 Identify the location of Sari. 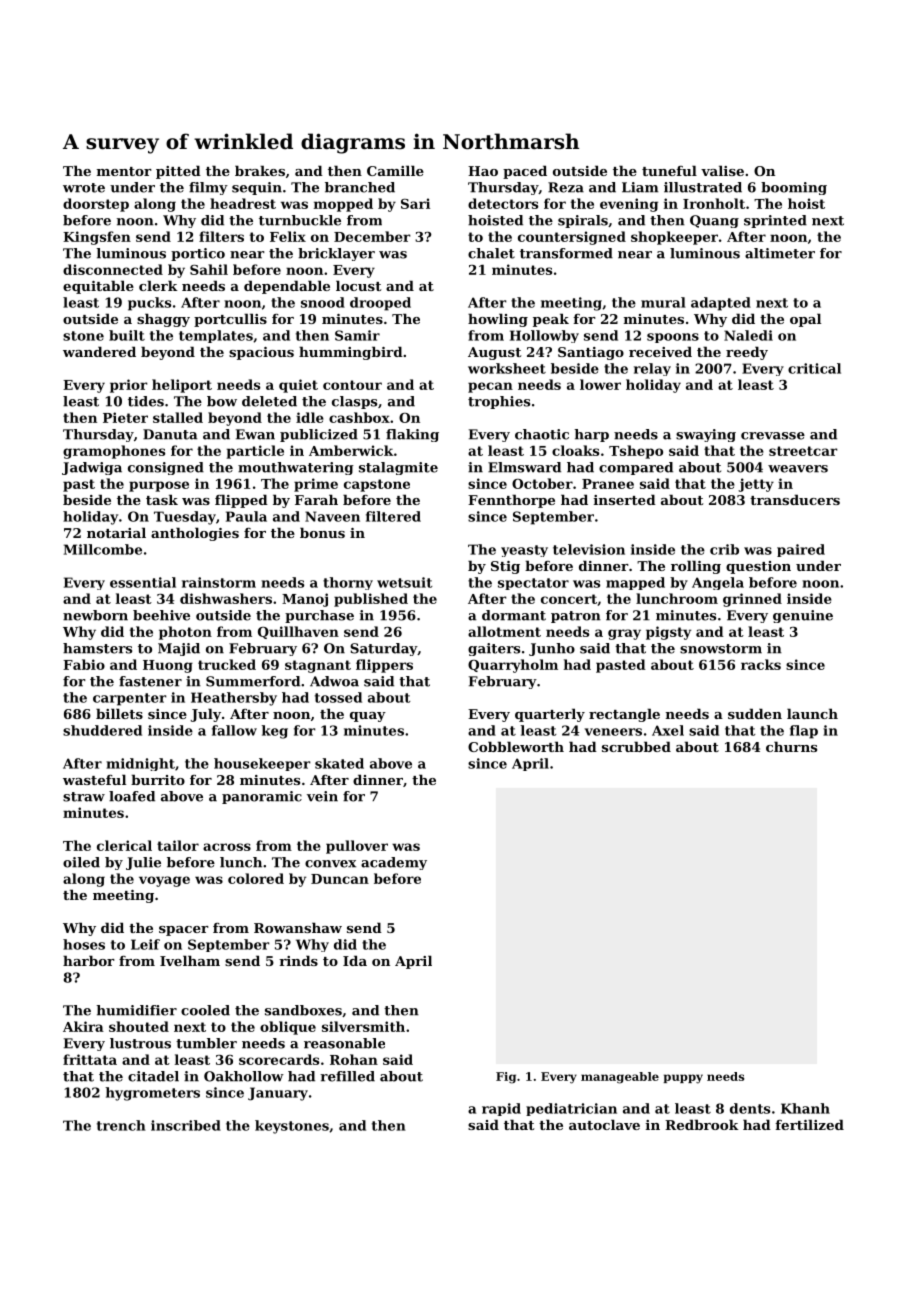
(415, 203).
